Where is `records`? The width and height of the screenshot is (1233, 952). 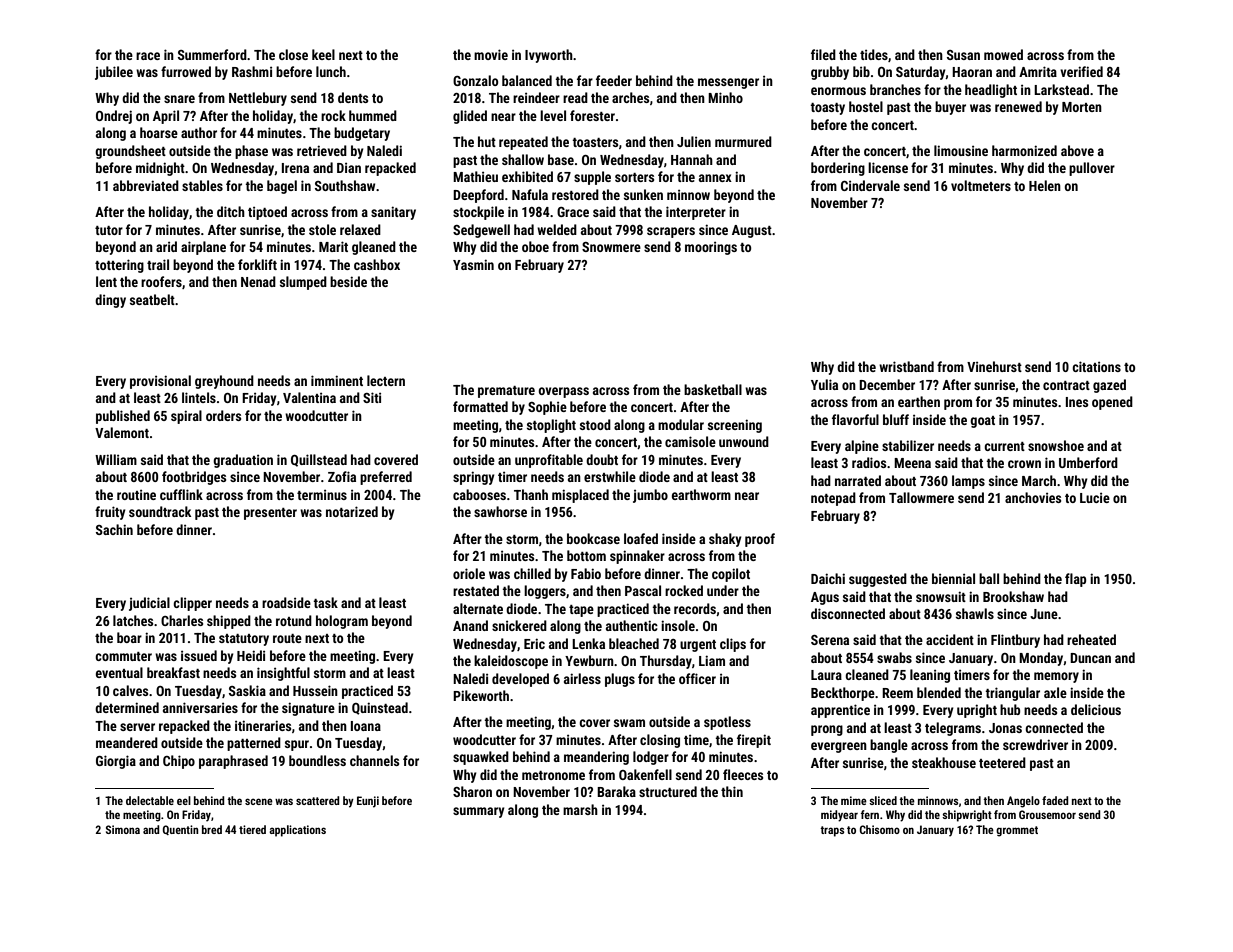 records is located at coordinates (695, 608).
